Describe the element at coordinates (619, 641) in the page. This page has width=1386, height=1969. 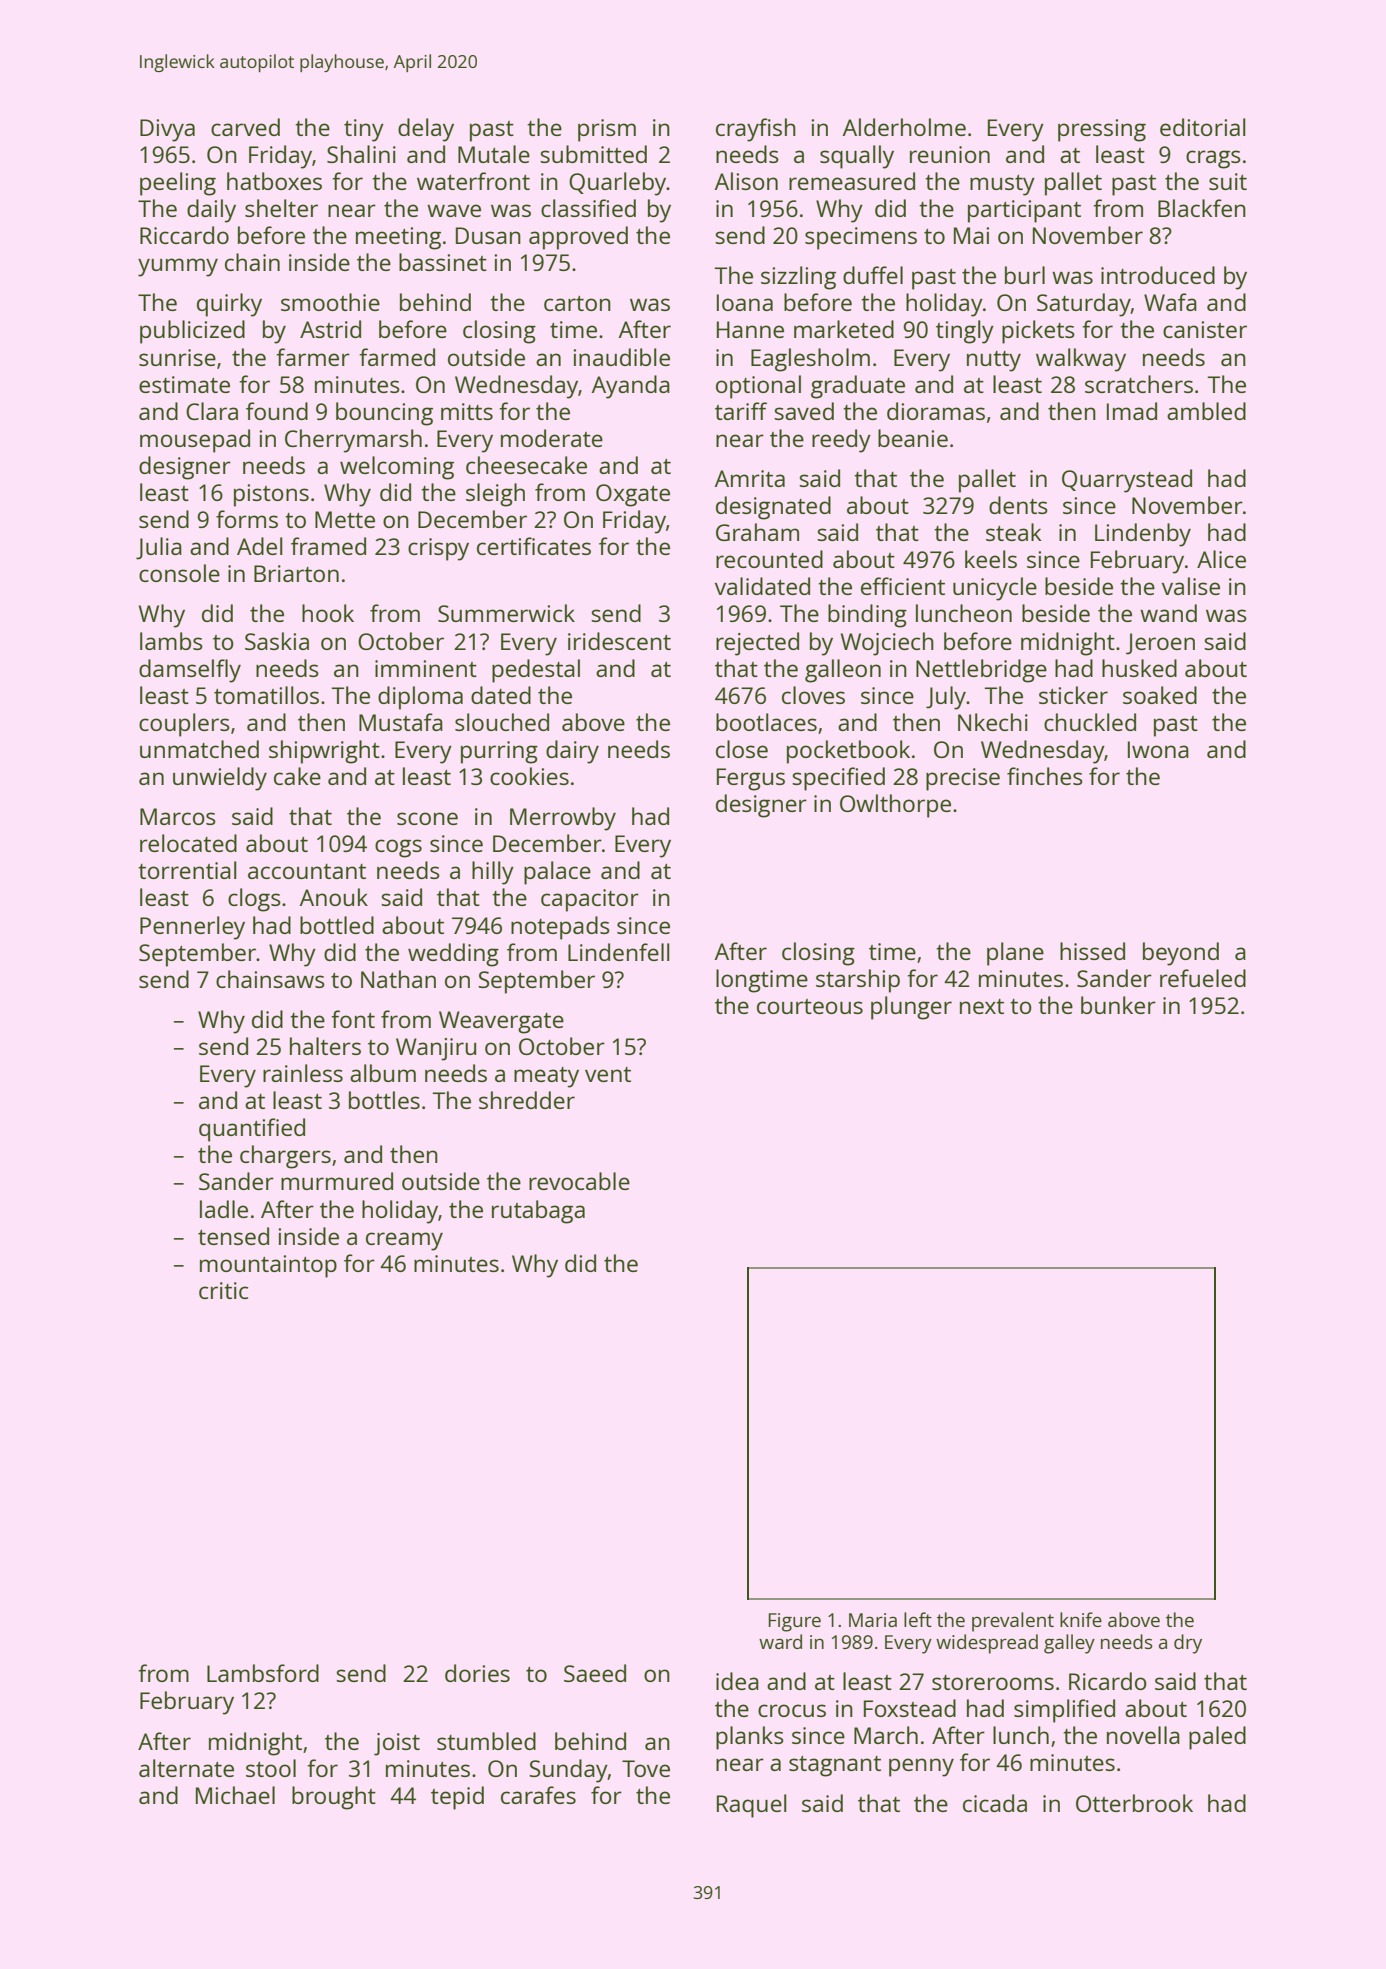
I see `iridescent` at that location.
